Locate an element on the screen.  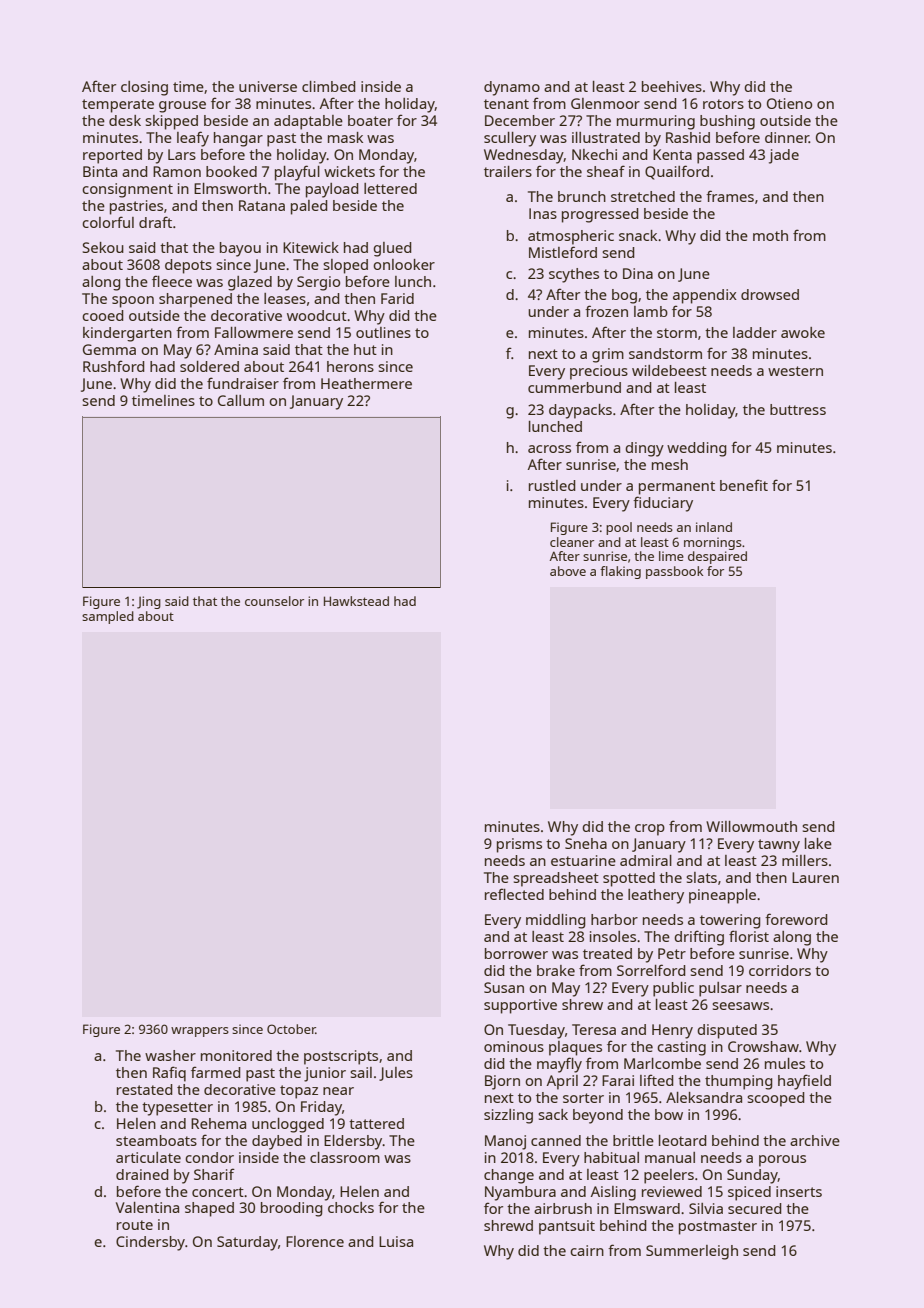
Sneha is located at coordinates (586, 843).
